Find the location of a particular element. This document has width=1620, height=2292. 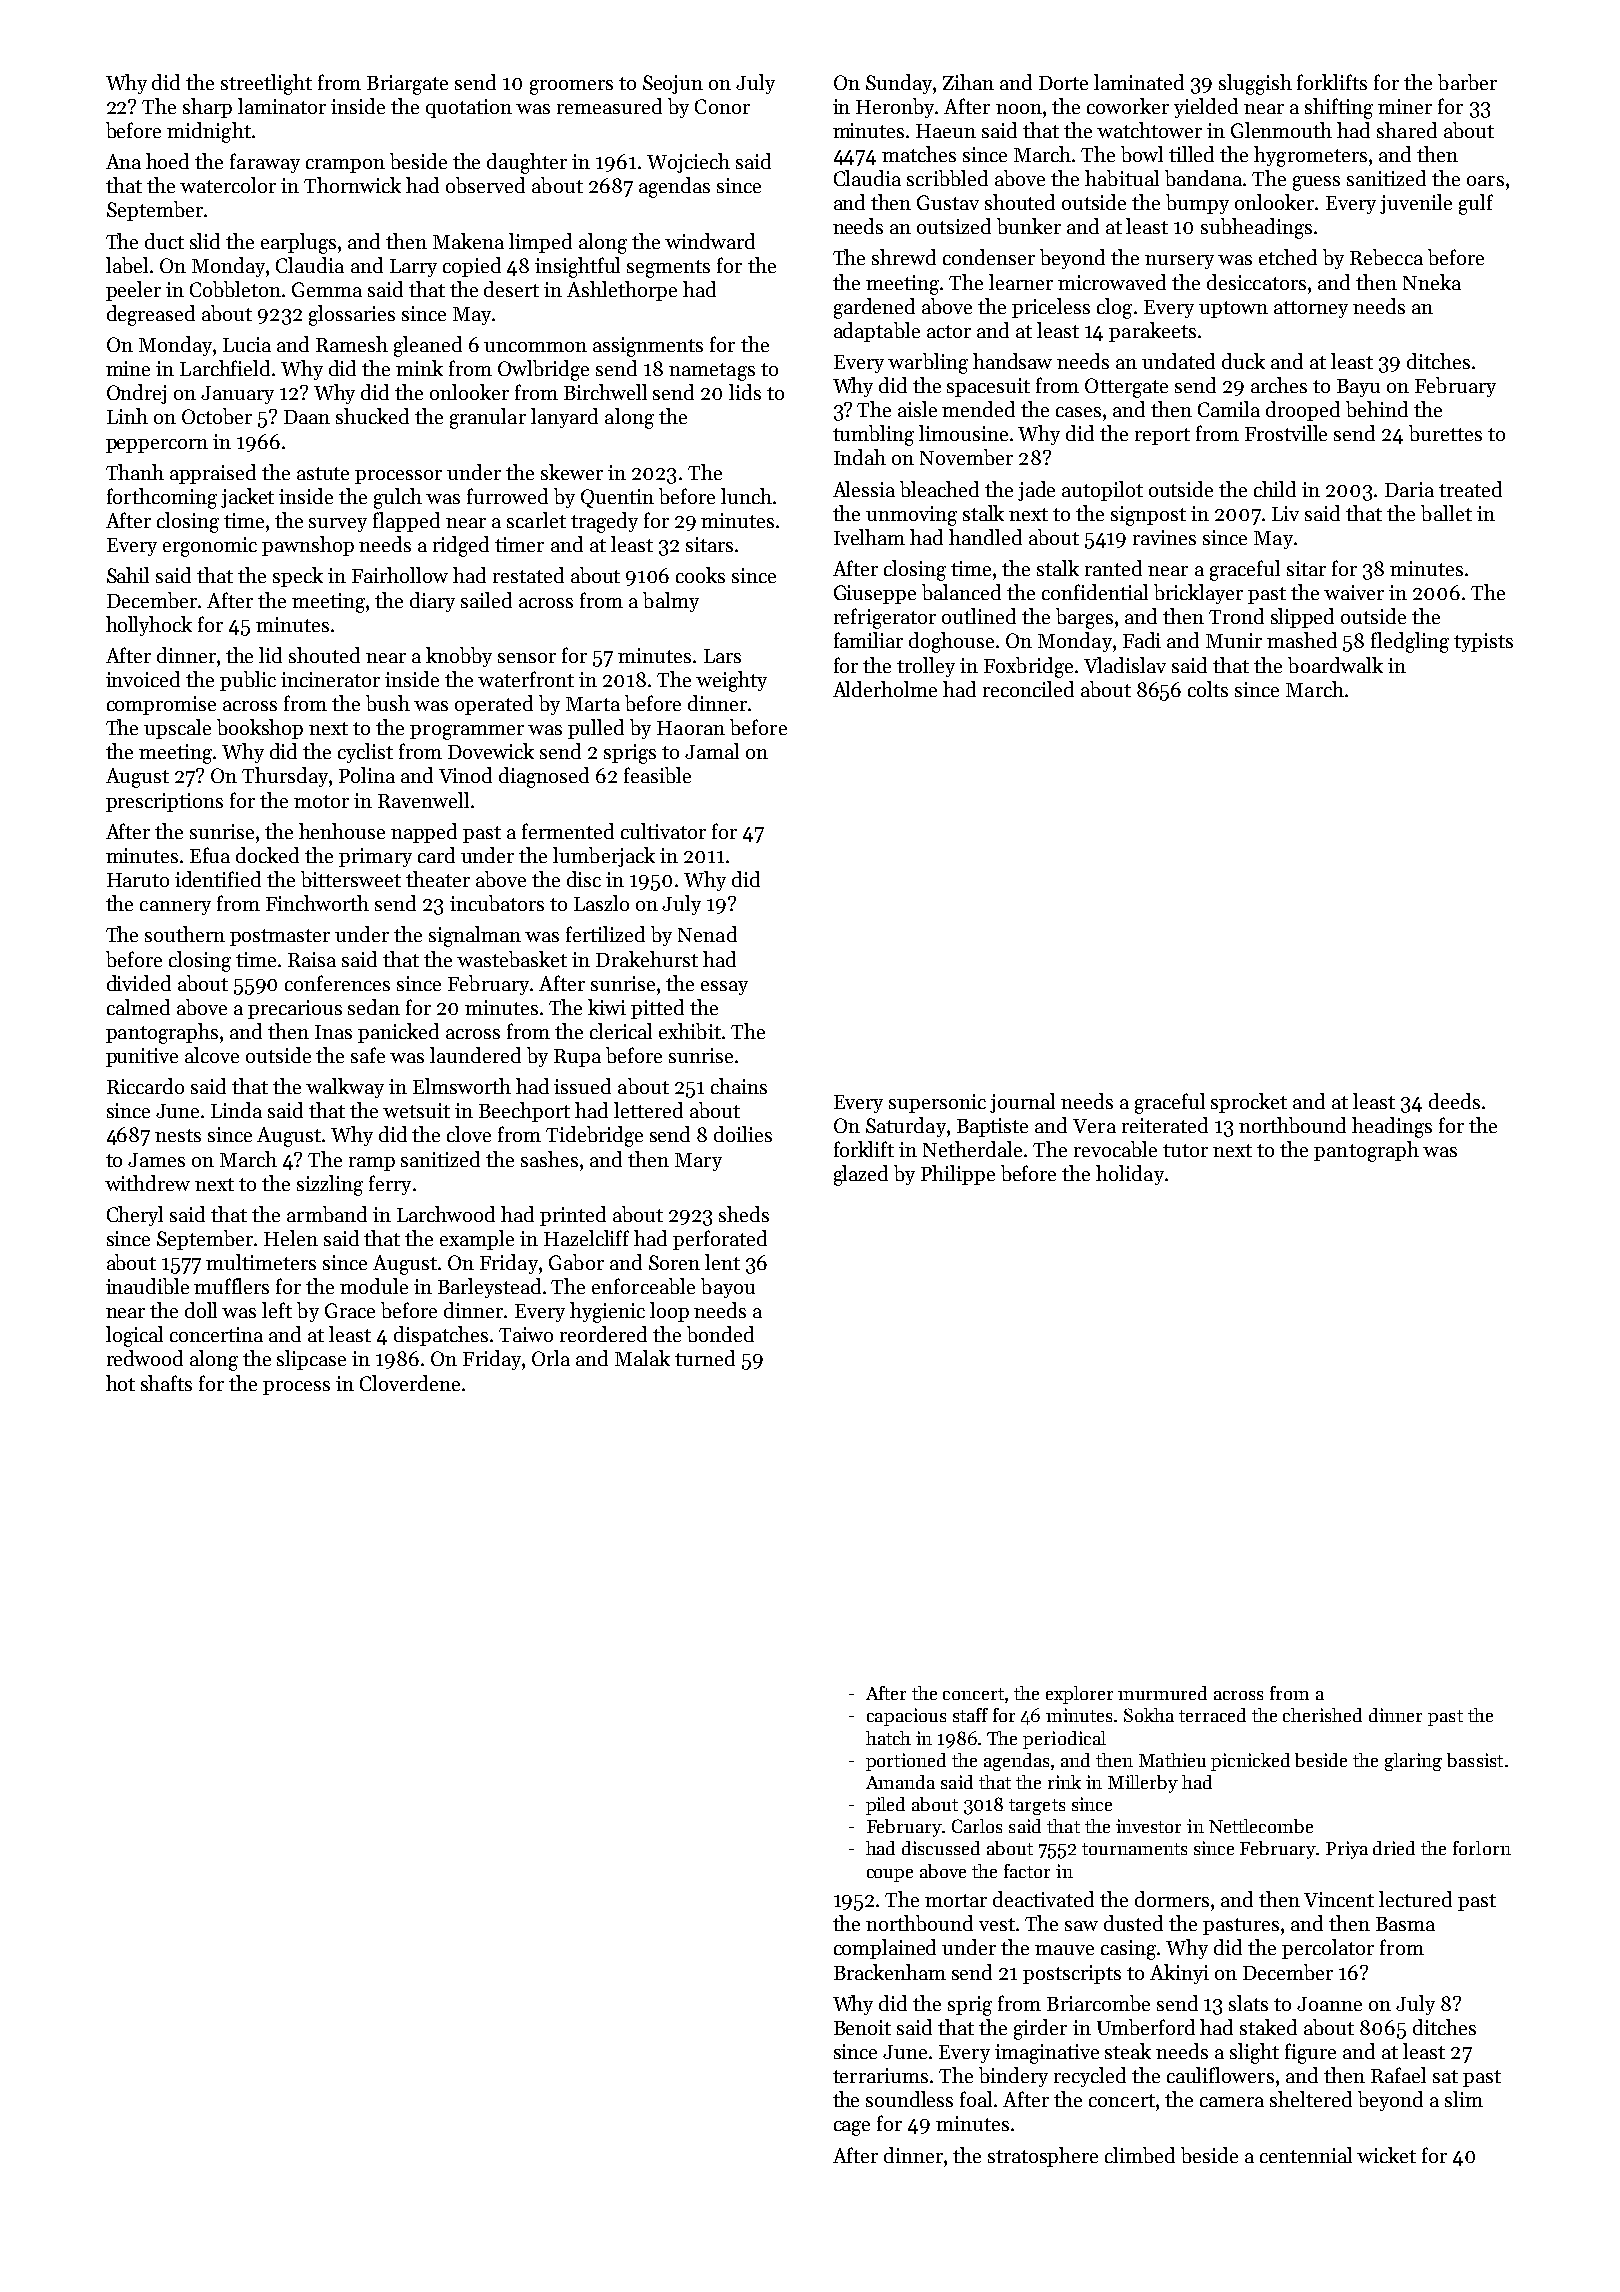

duct is located at coordinates (164, 241).
